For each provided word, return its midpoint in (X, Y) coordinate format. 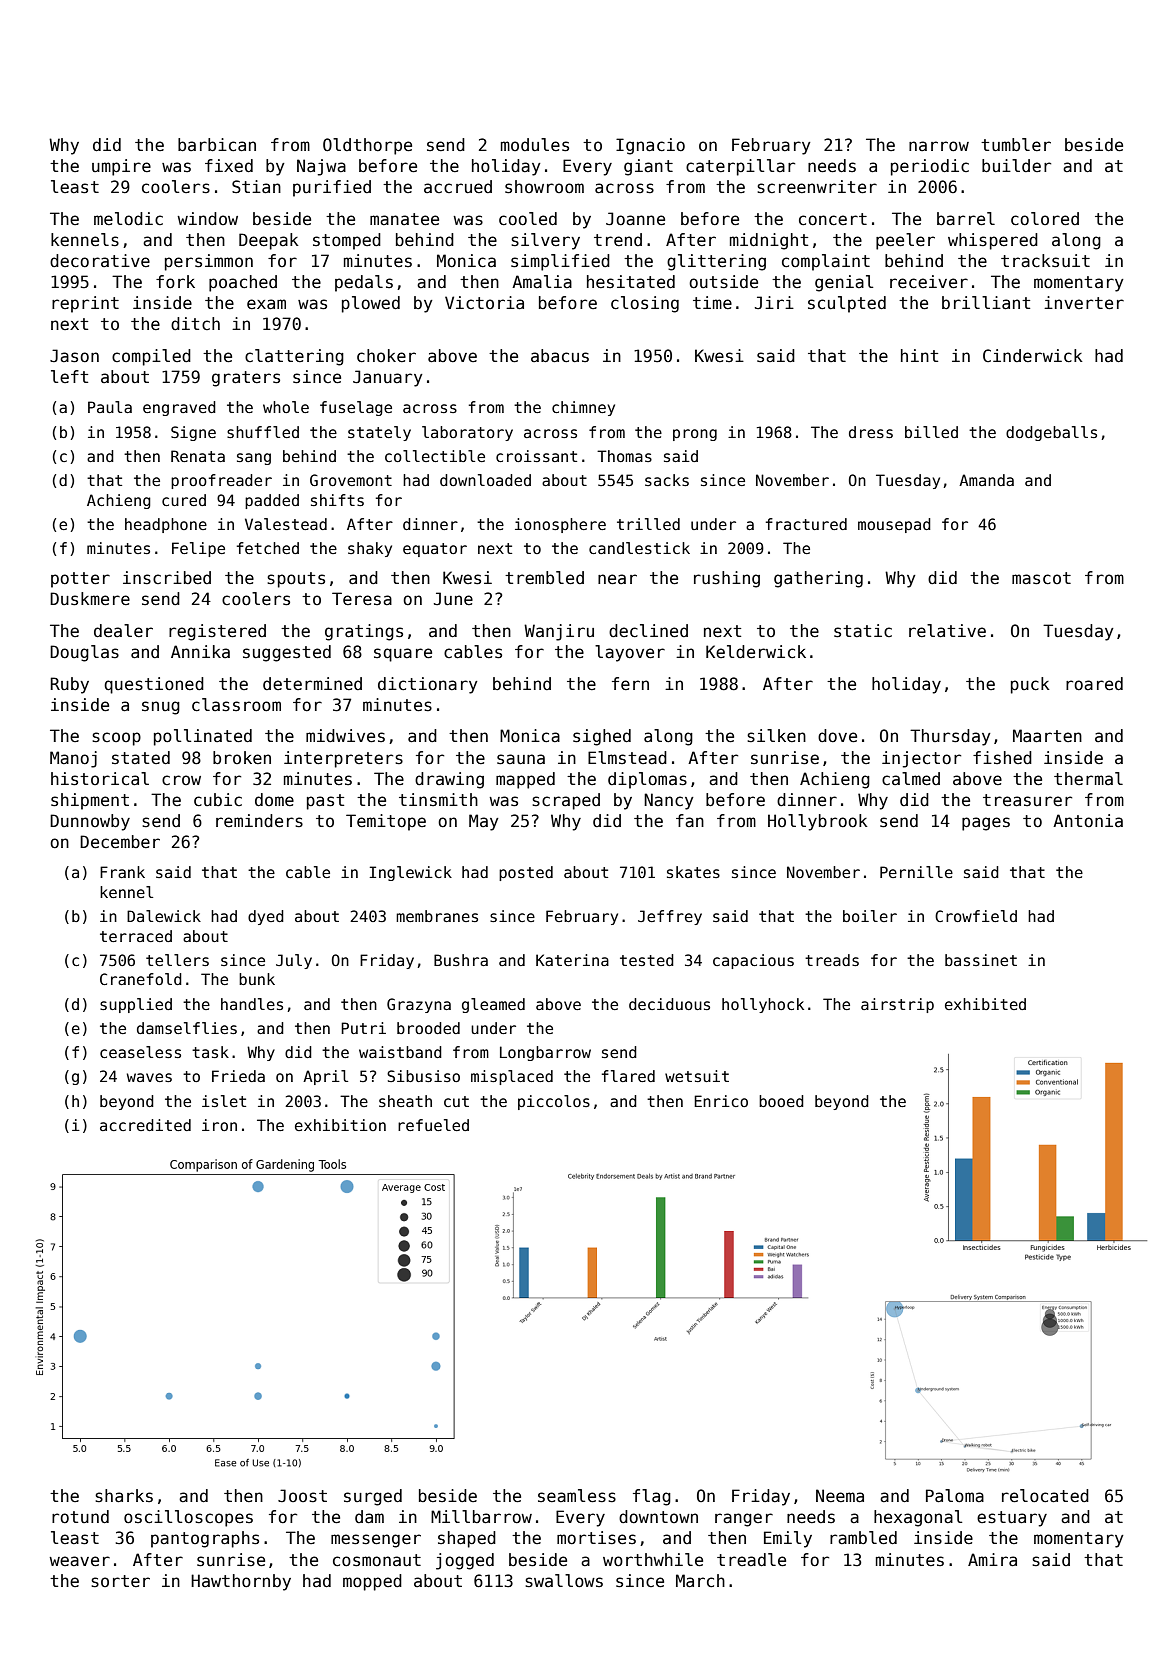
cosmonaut (377, 1560)
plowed (371, 304)
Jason (74, 356)
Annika (200, 652)
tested (647, 960)
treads (832, 960)
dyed (266, 917)
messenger (376, 1541)
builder (1016, 166)
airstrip (897, 1005)
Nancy (669, 801)
